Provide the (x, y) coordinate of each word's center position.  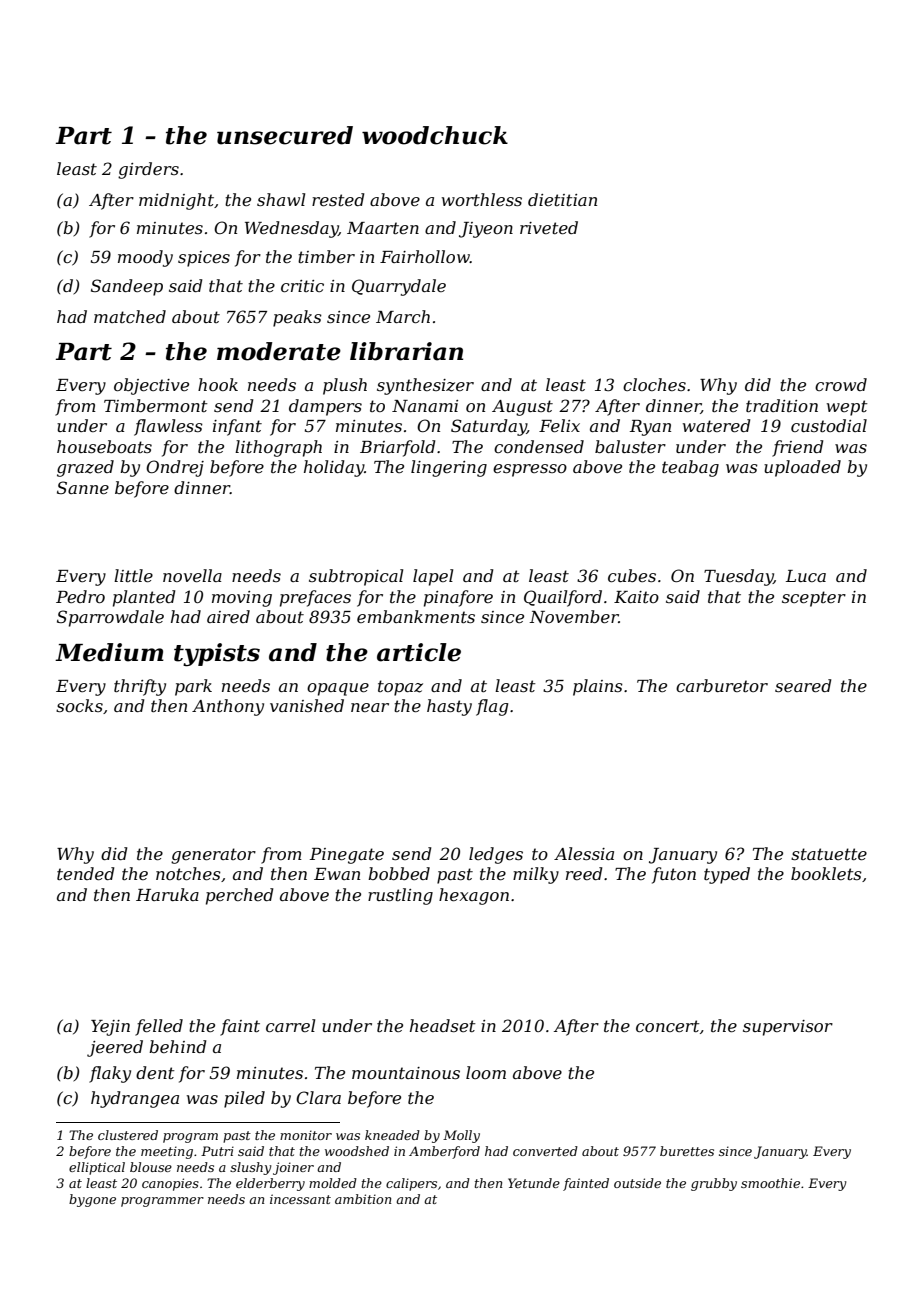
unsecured (285, 135)
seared (803, 685)
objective (151, 386)
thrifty (140, 687)
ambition (363, 1199)
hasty (449, 707)
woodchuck (435, 135)
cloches (654, 384)
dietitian (562, 199)
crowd (841, 384)
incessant (300, 1199)
